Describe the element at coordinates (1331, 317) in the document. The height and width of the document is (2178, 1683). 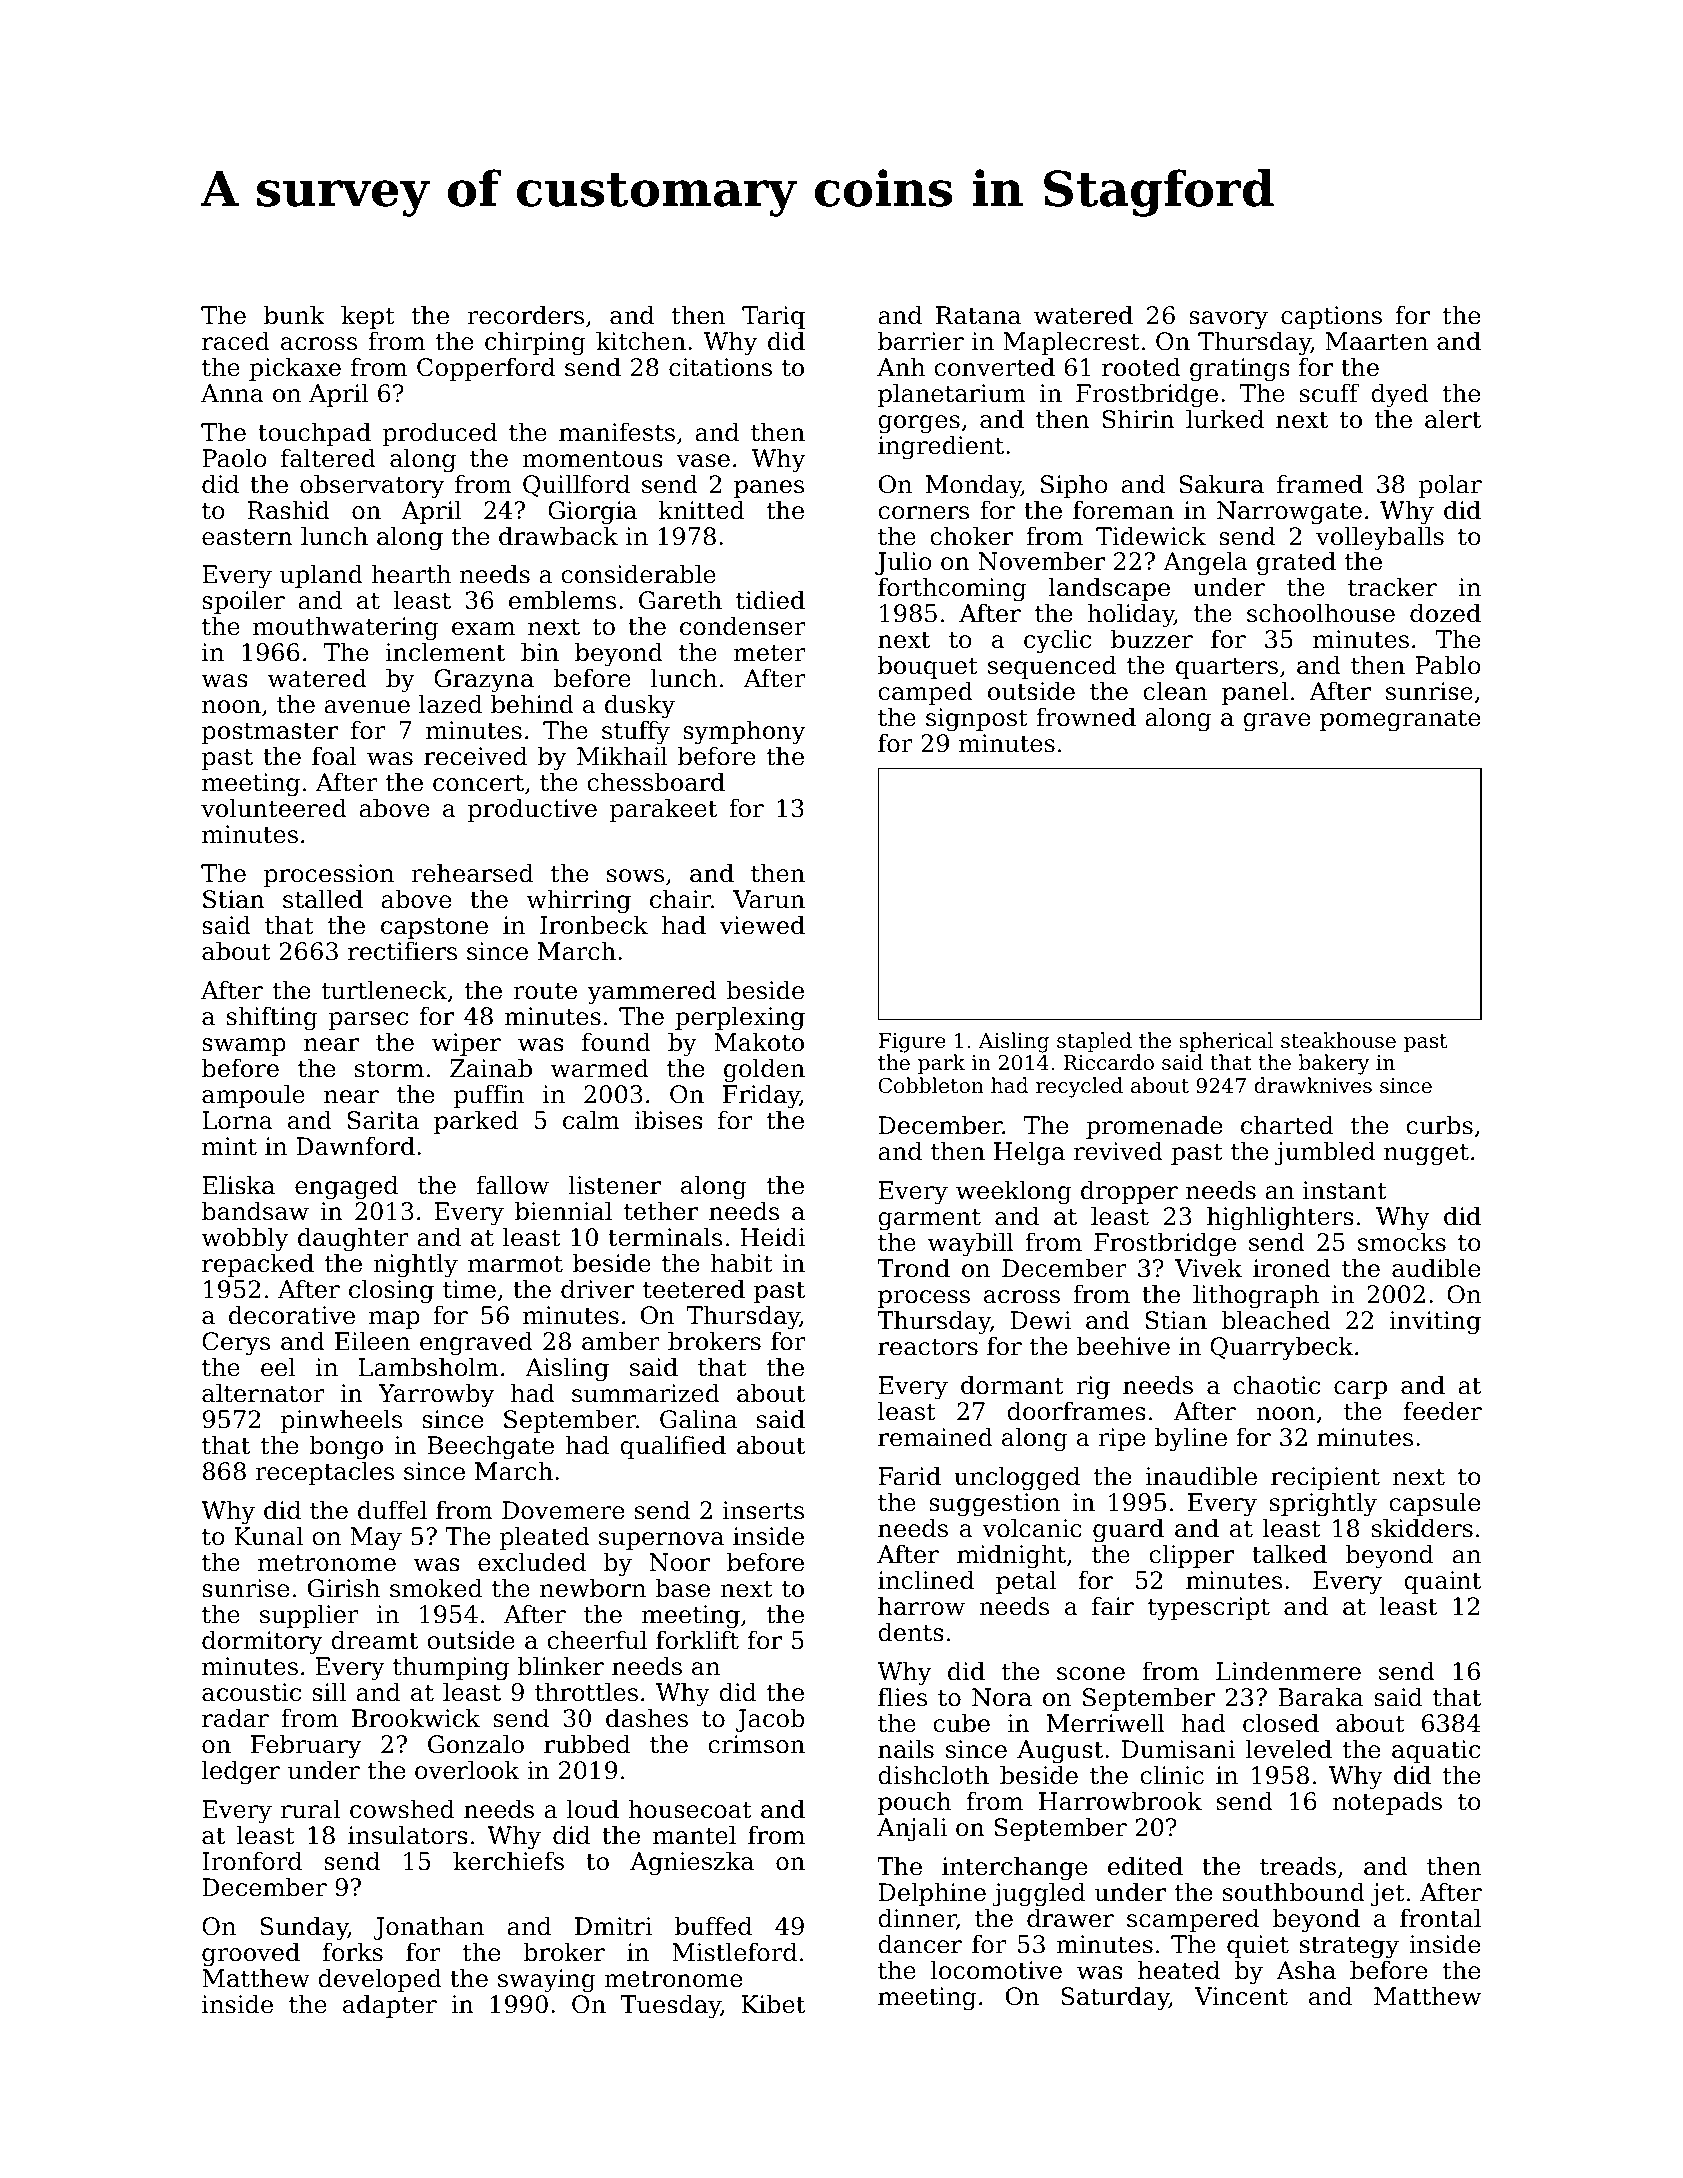
I see `captions` at that location.
